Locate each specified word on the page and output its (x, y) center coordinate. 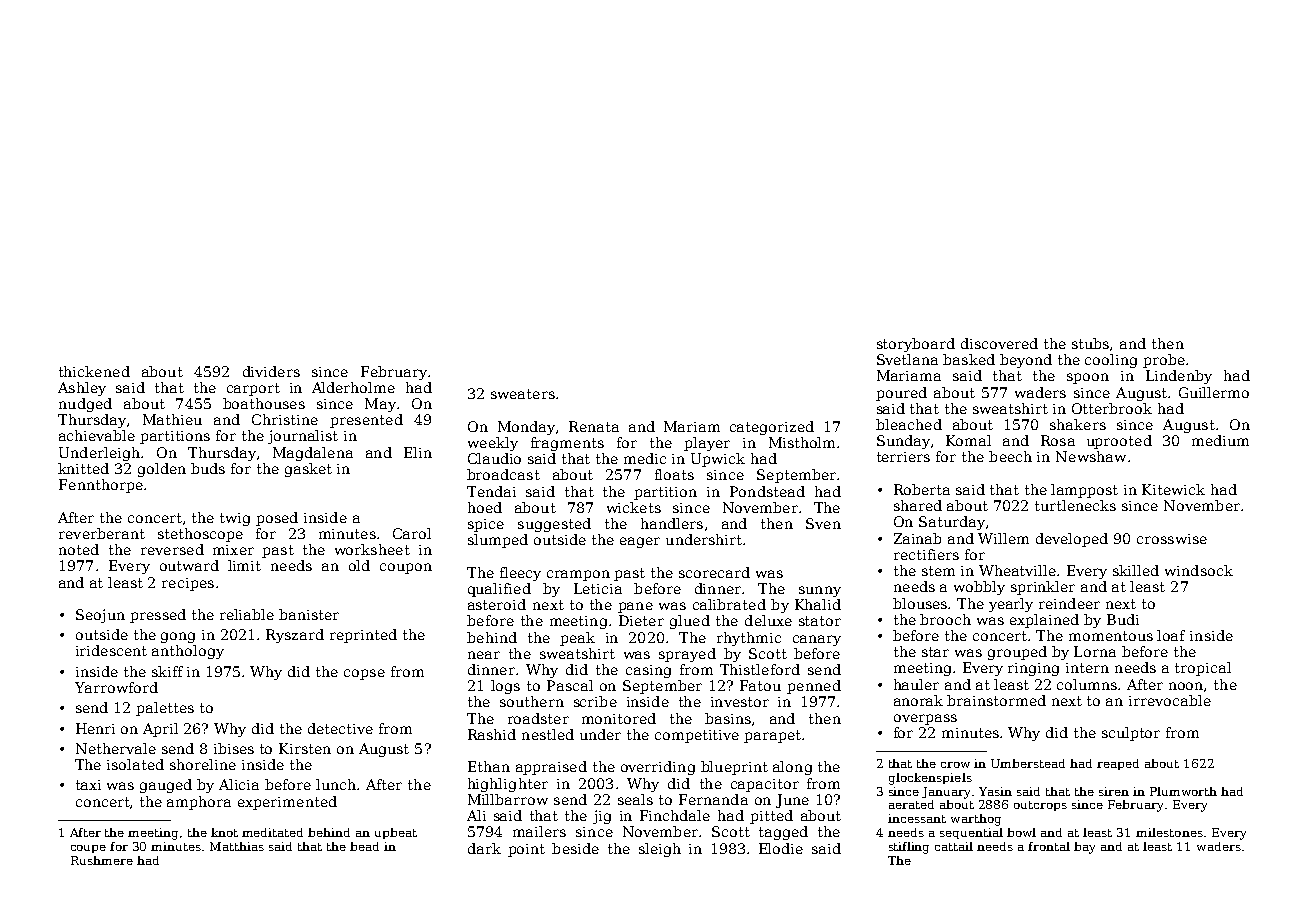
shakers (1078, 424)
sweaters (523, 394)
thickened (94, 371)
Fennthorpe (101, 486)
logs (505, 687)
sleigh (660, 850)
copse (364, 674)
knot (224, 832)
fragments (567, 444)
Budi (1123, 619)
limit (244, 565)
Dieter (641, 620)
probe (1164, 361)
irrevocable (1170, 700)
